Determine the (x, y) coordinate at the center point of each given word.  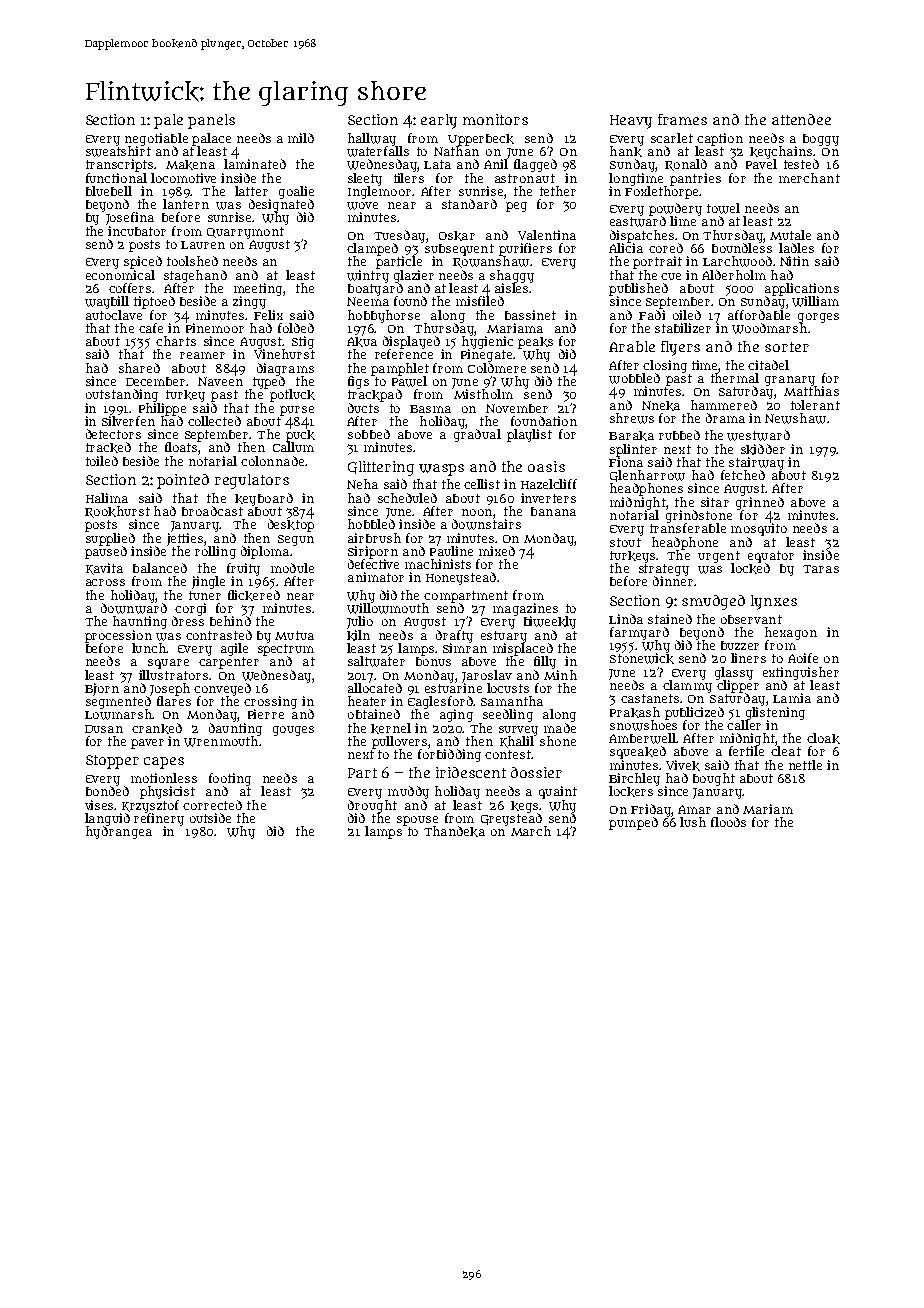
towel (723, 208)
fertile (746, 751)
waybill (107, 302)
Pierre (266, 714)
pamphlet (400, 369)
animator (376, 577)
